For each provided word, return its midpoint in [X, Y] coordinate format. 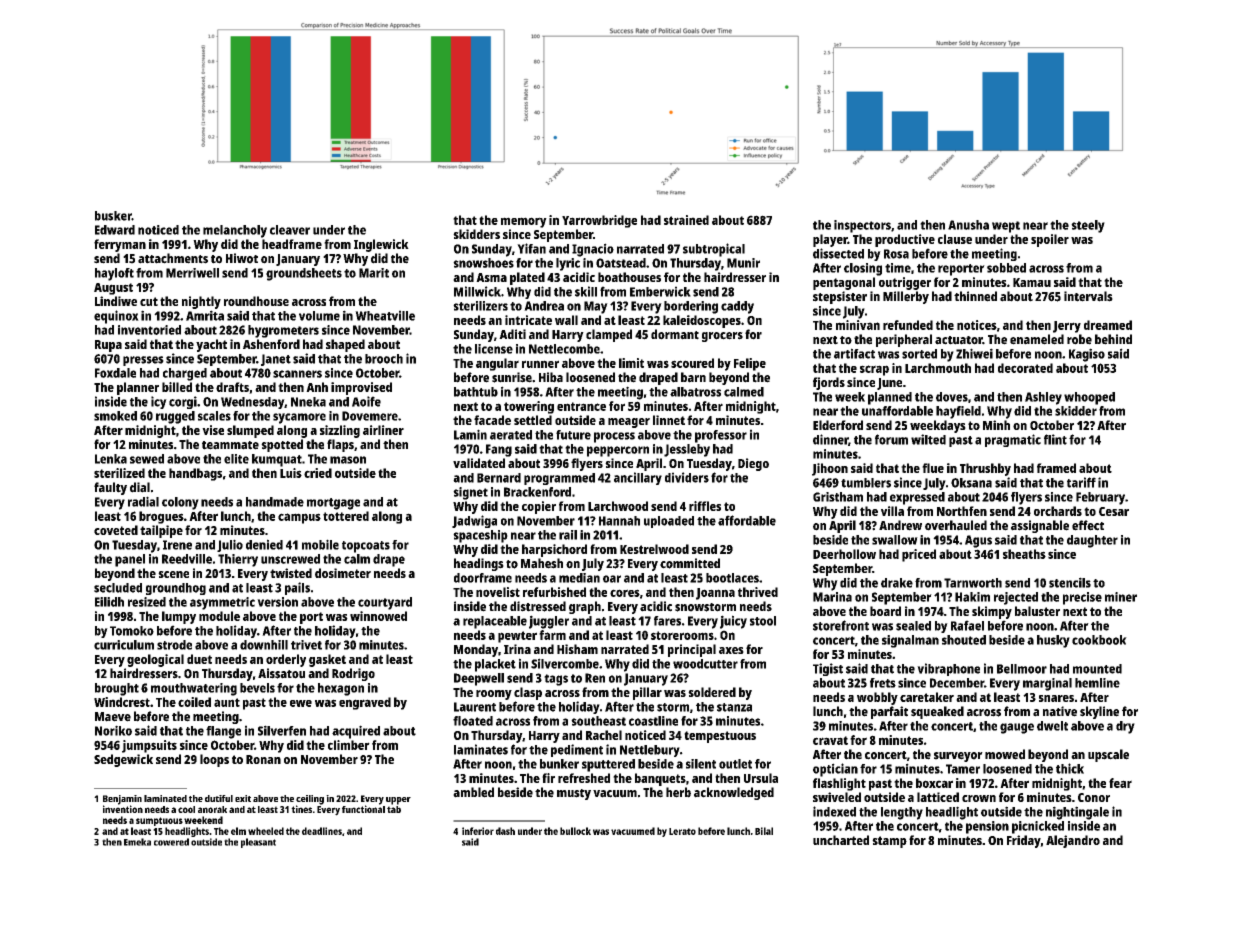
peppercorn [618, 451]
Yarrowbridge [599, 221]
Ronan [263, 759]
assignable [1040, 526]
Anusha [968, 225]
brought [117, 689]
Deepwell [479, 679]
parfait [889, 712]
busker [113, 216]
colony [180, 503]
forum [891, 439]
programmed [559, 479]
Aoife [366, 401]
